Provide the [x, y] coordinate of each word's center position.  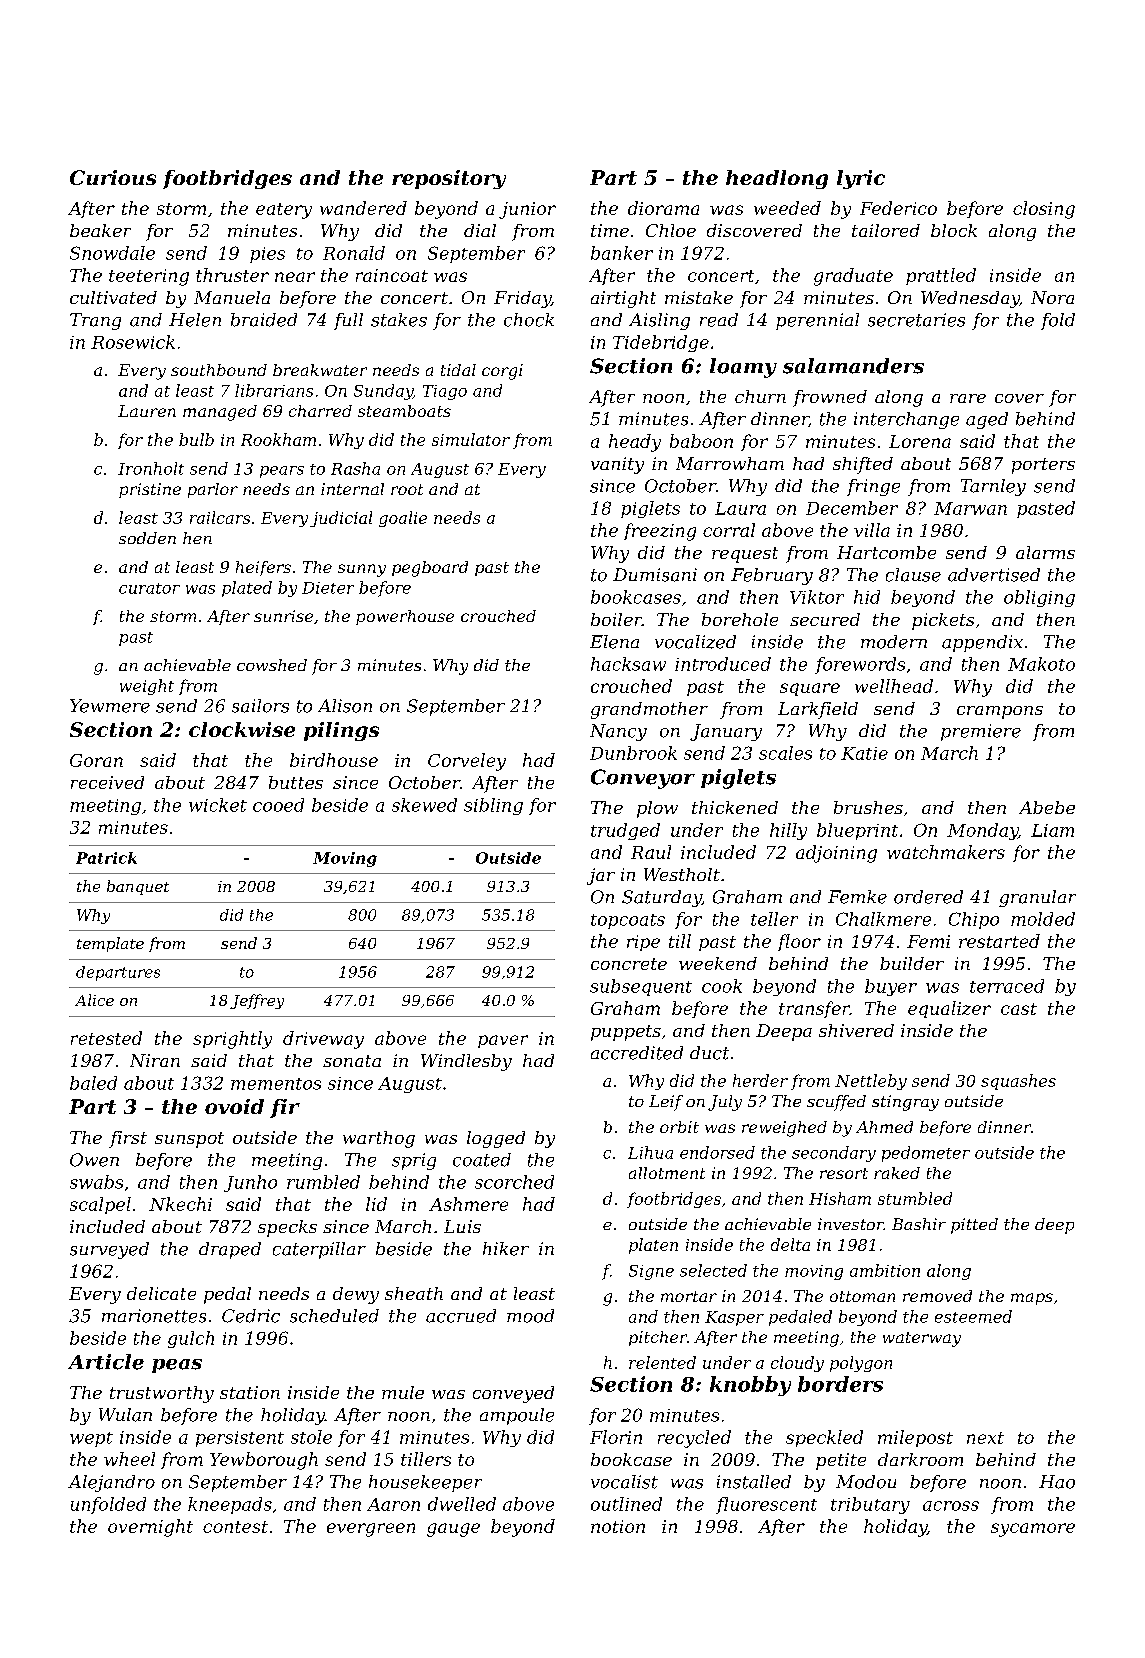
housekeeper [425, 1483]
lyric [861, 179]
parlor [213, 490]
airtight [623, 299]
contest [235, 1527]
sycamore [1033, 1530]
